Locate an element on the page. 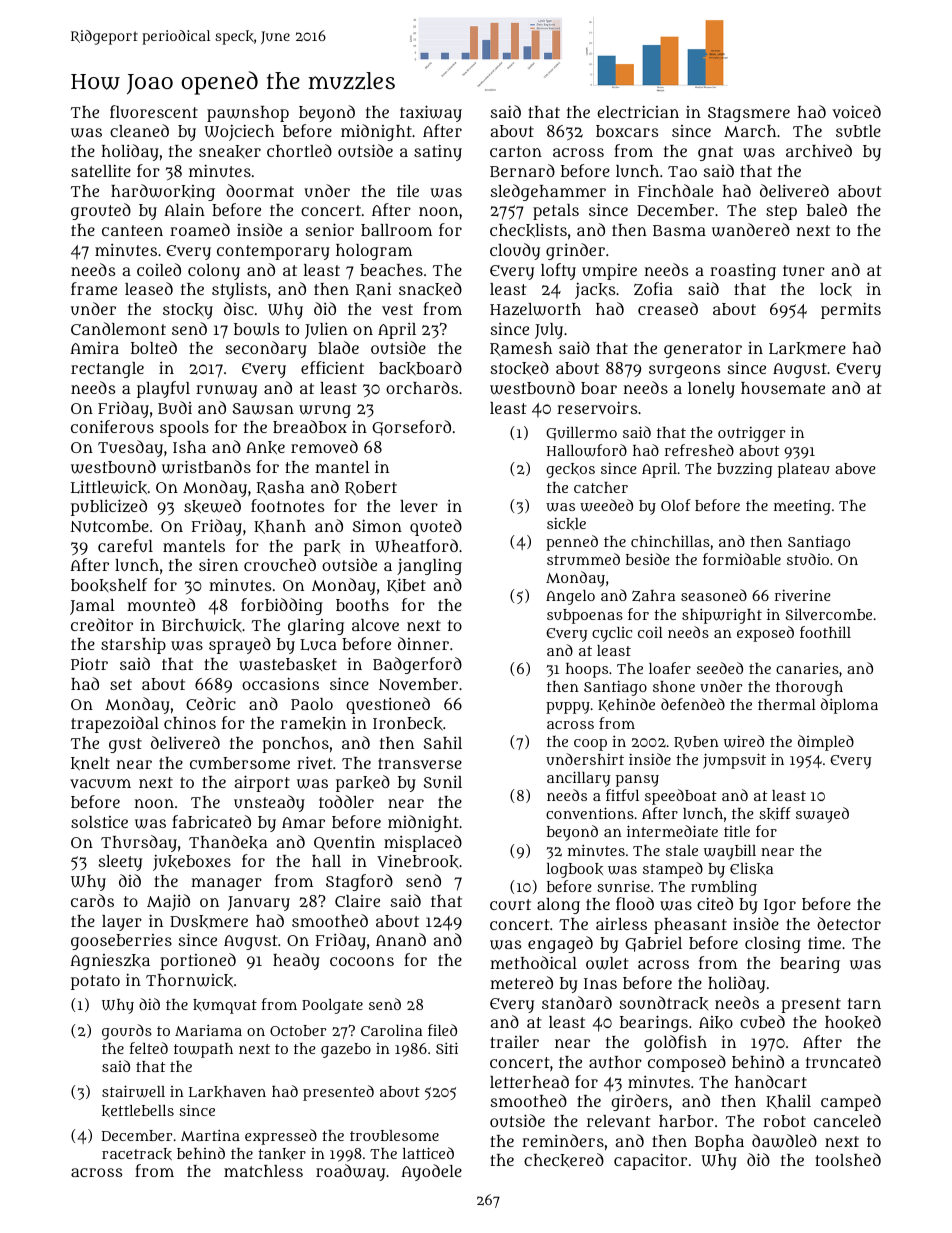 This image has width=952, height=1233. soundtrack is located at coordinates (664, 1003).
